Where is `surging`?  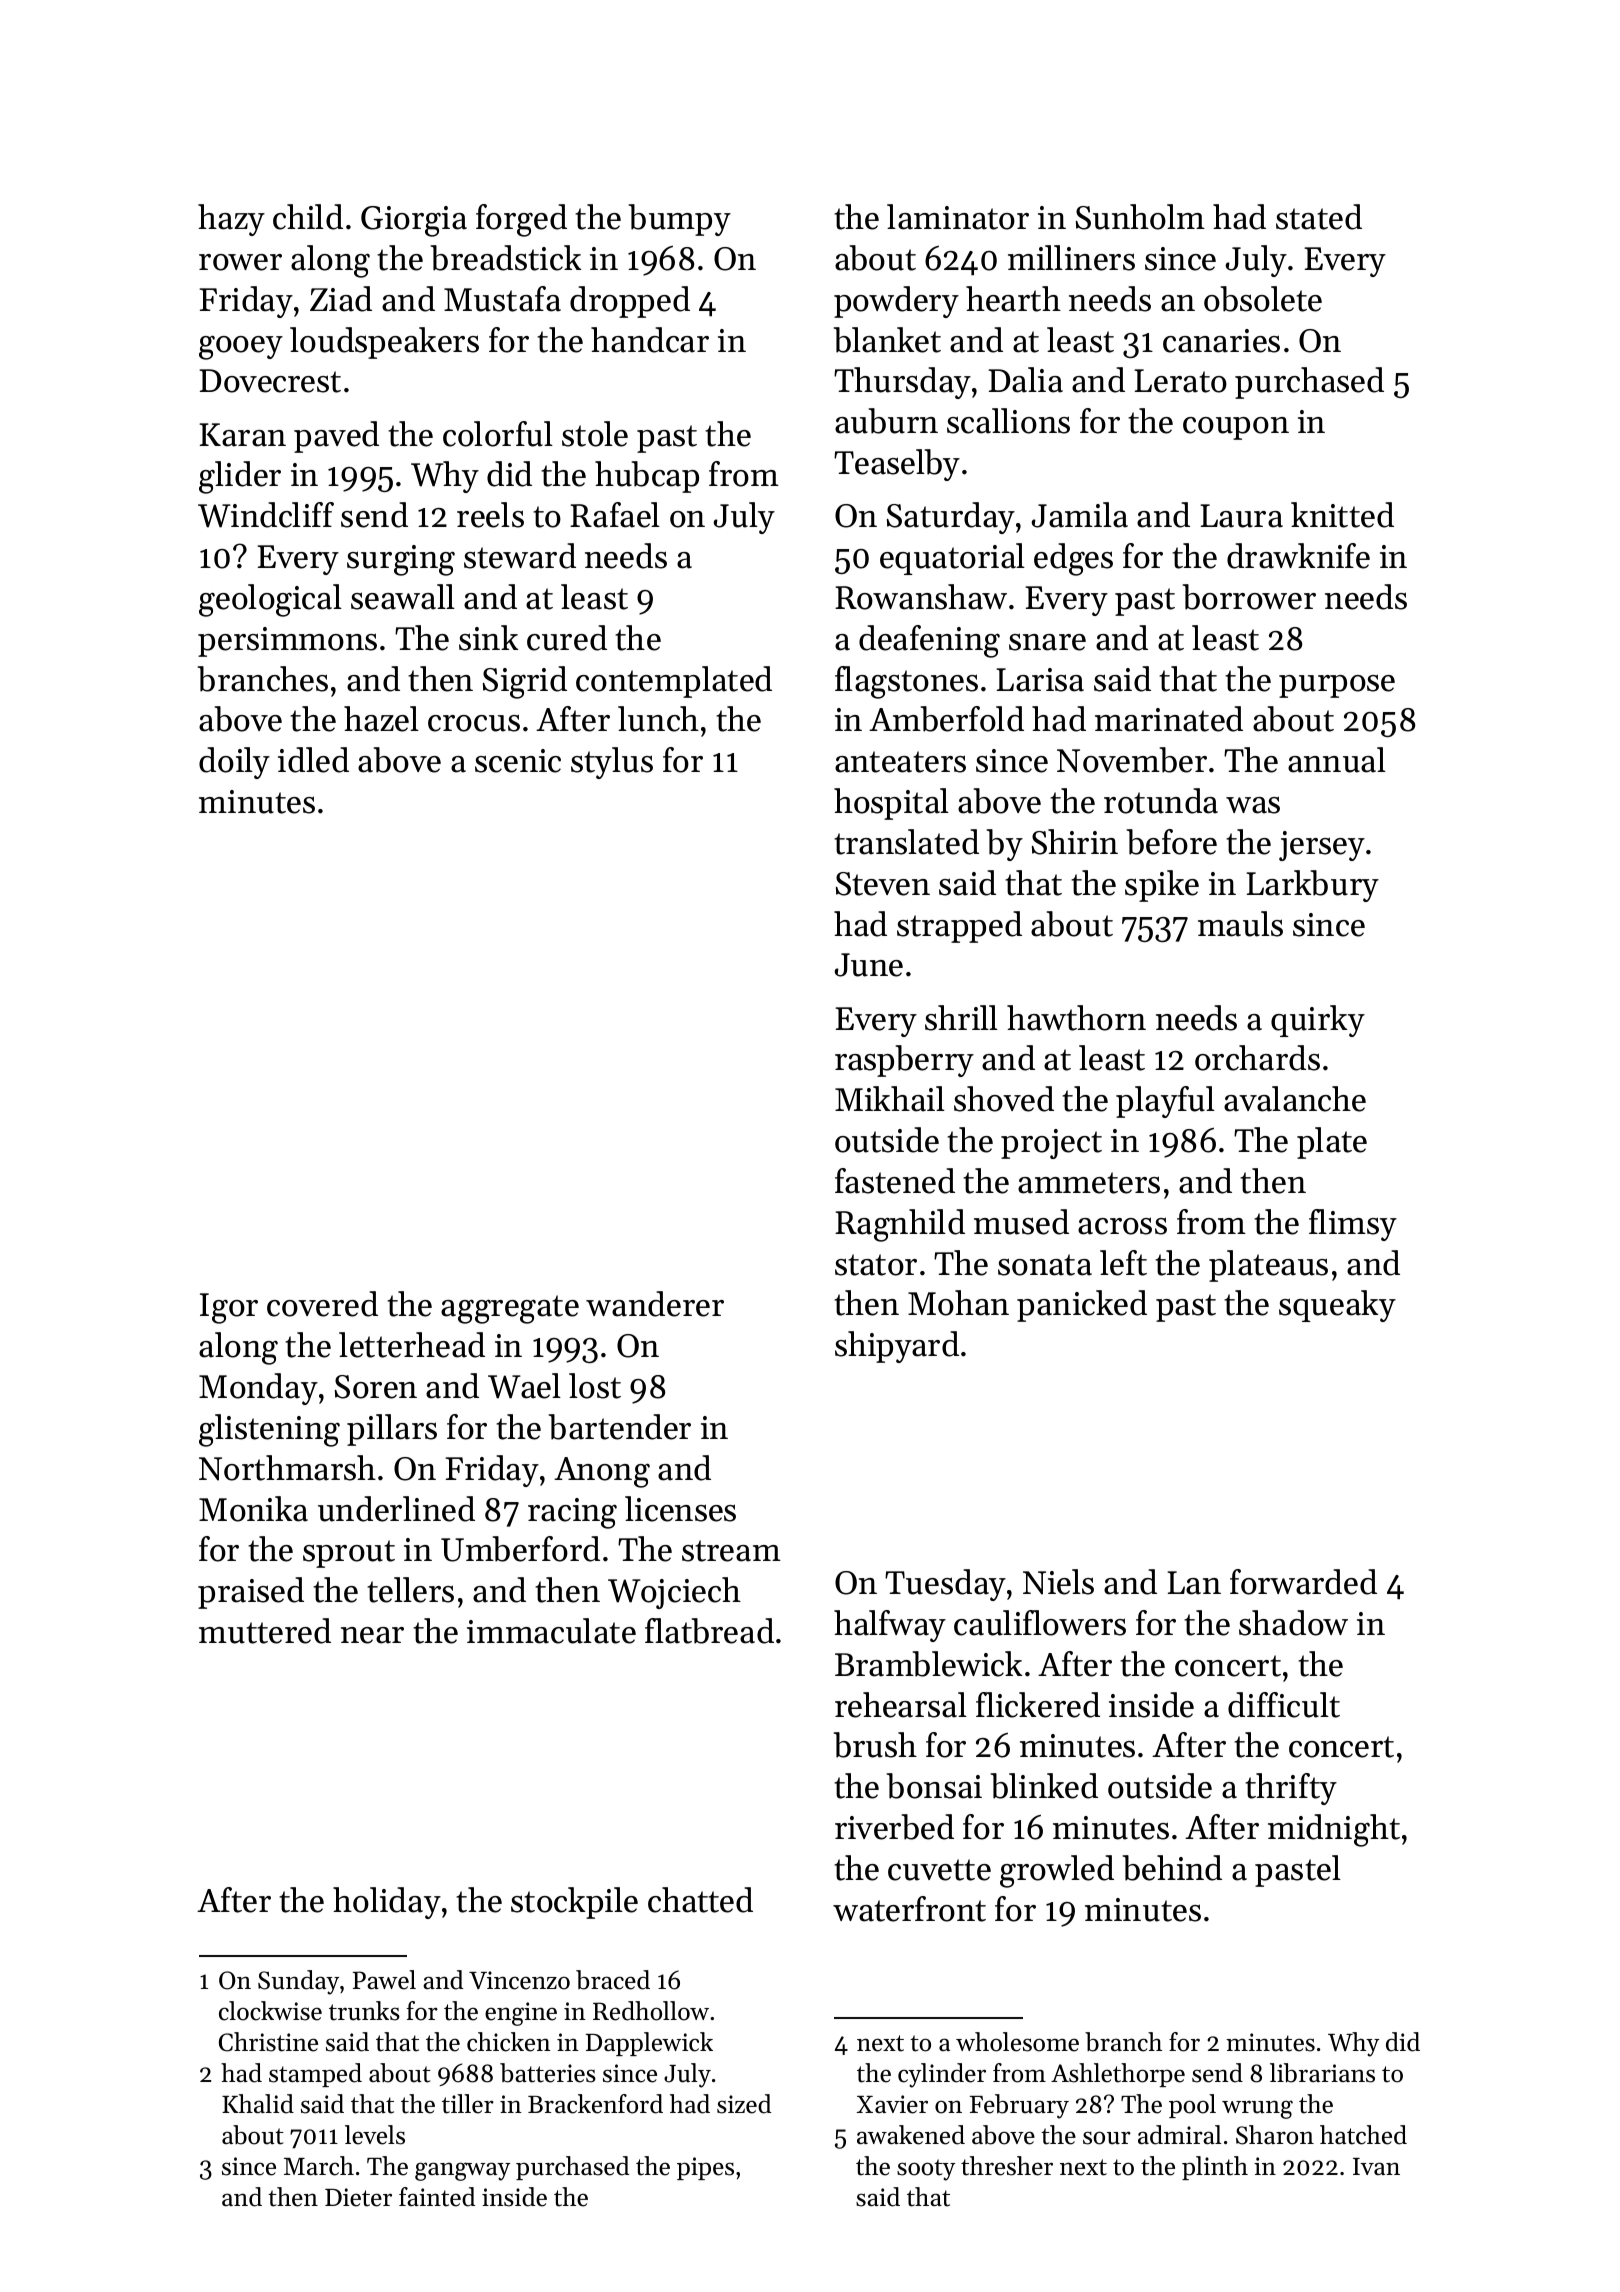
surging is located at coordinates (401, 560).
